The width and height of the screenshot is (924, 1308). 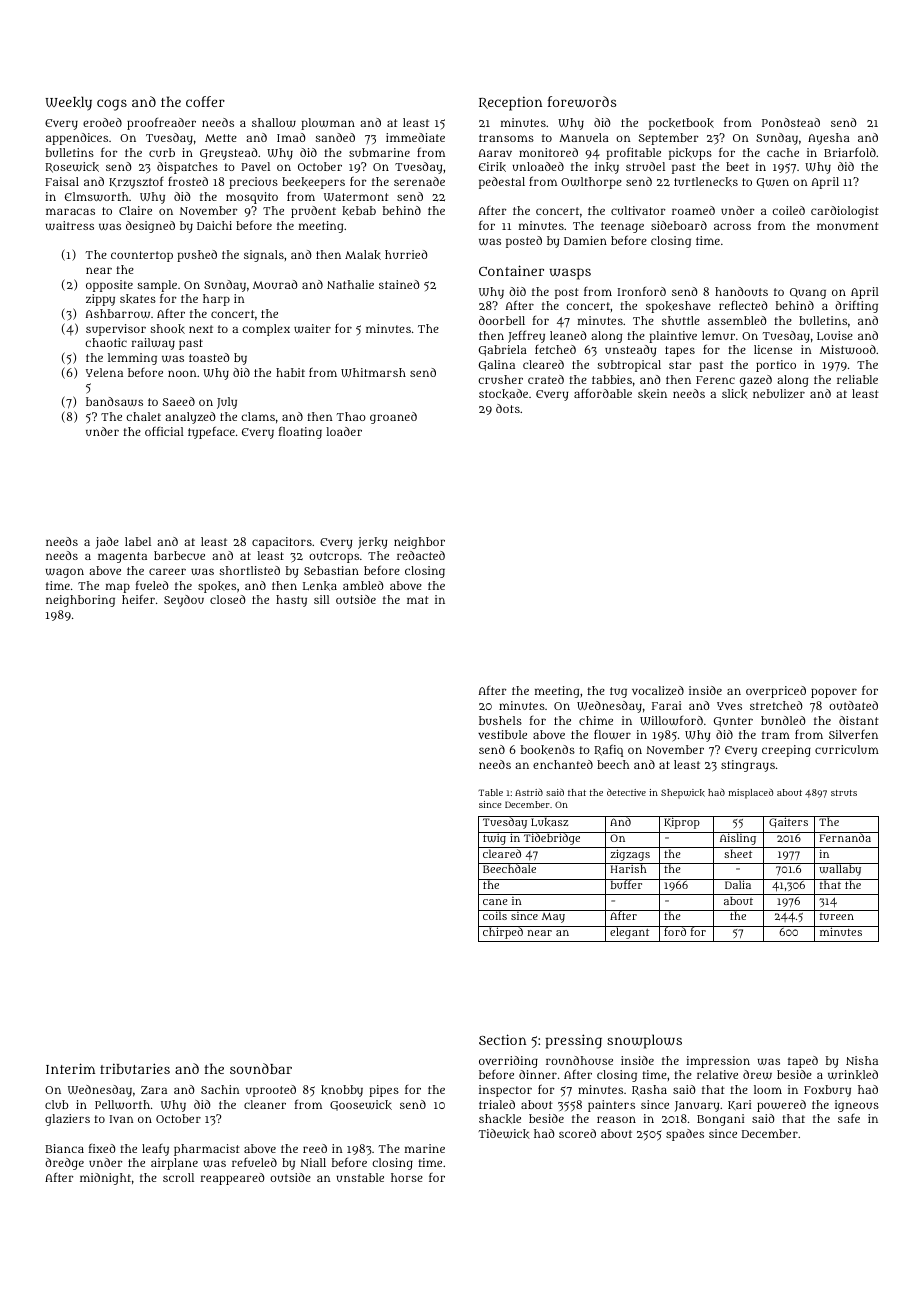 What do you see at coordinates (372, 543) in the screenshot?
I see `jerky` at bounding box center [372, 543].
